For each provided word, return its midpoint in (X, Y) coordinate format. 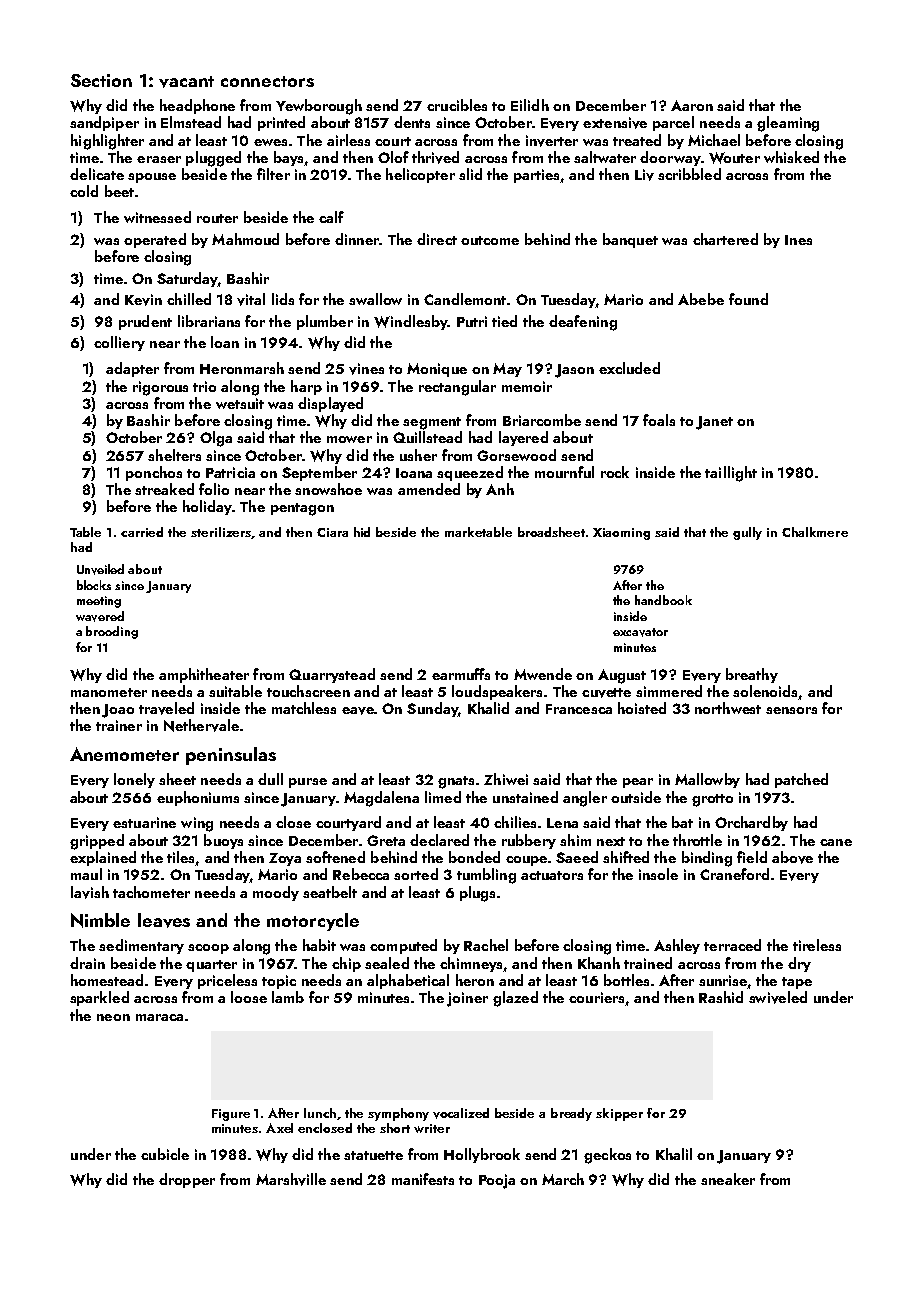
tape (797, 983)
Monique (437, 370)
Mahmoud (245, 239)
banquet (630, 240)
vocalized (461, 1113)
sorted (416, 874)
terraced (732, 945)
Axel (279, 1128)
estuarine (144, 822)
